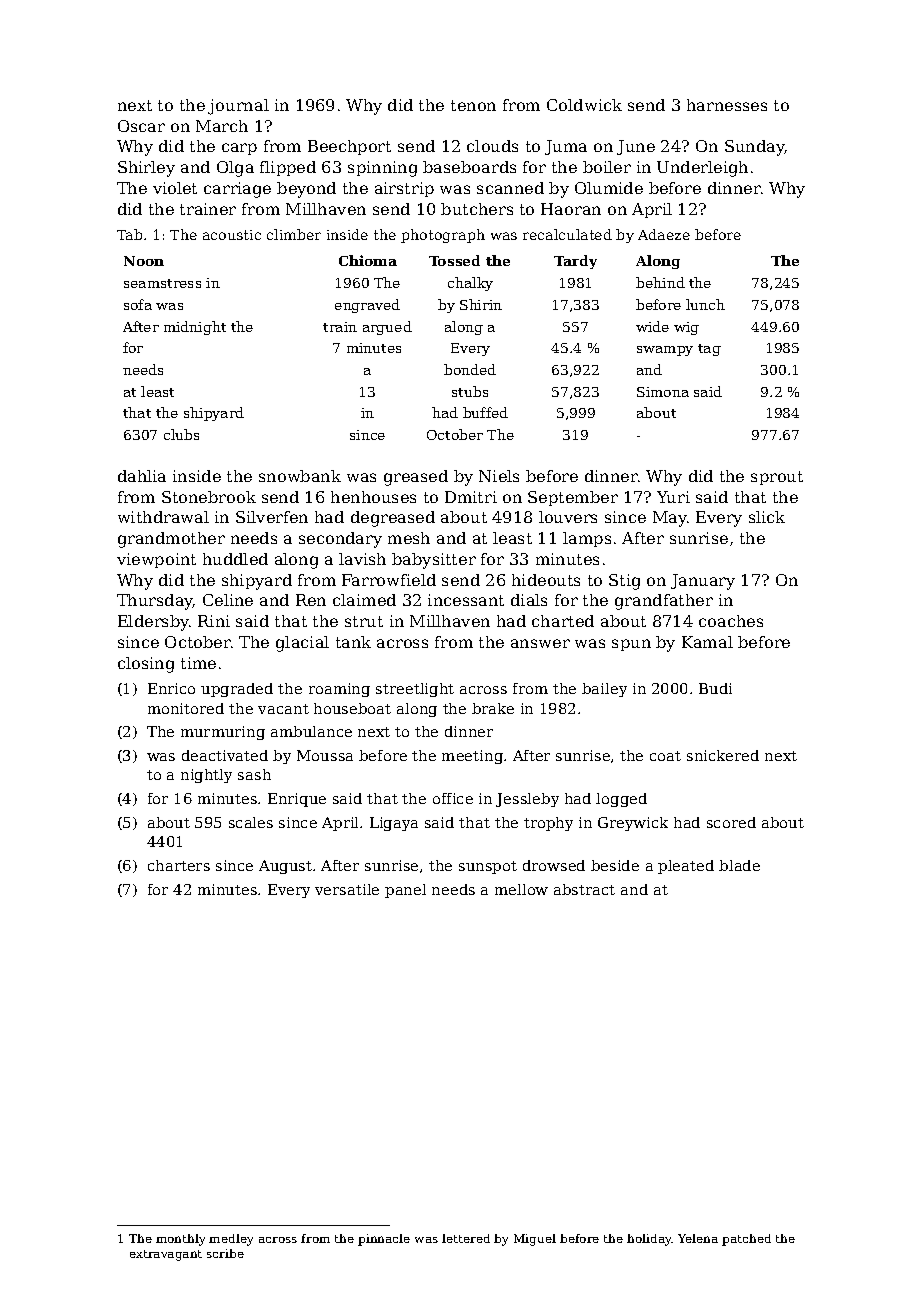 This screenshot has width=924, height=1314. I want to click on answer, so click(540, 643).
